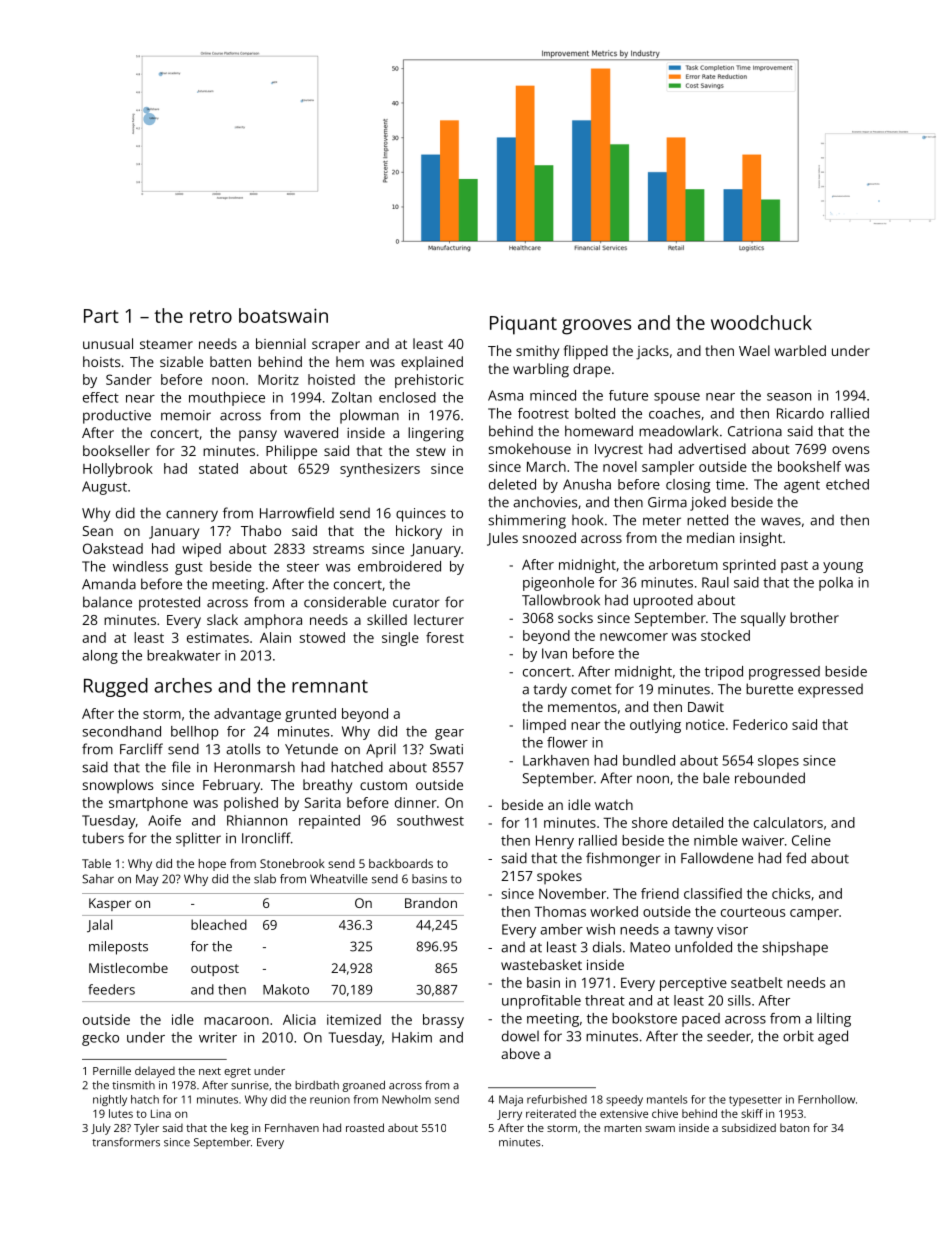  What do you see at coordinates (605, 1000) in the document?
I see `threat` at bounding box center [605, 1000].
